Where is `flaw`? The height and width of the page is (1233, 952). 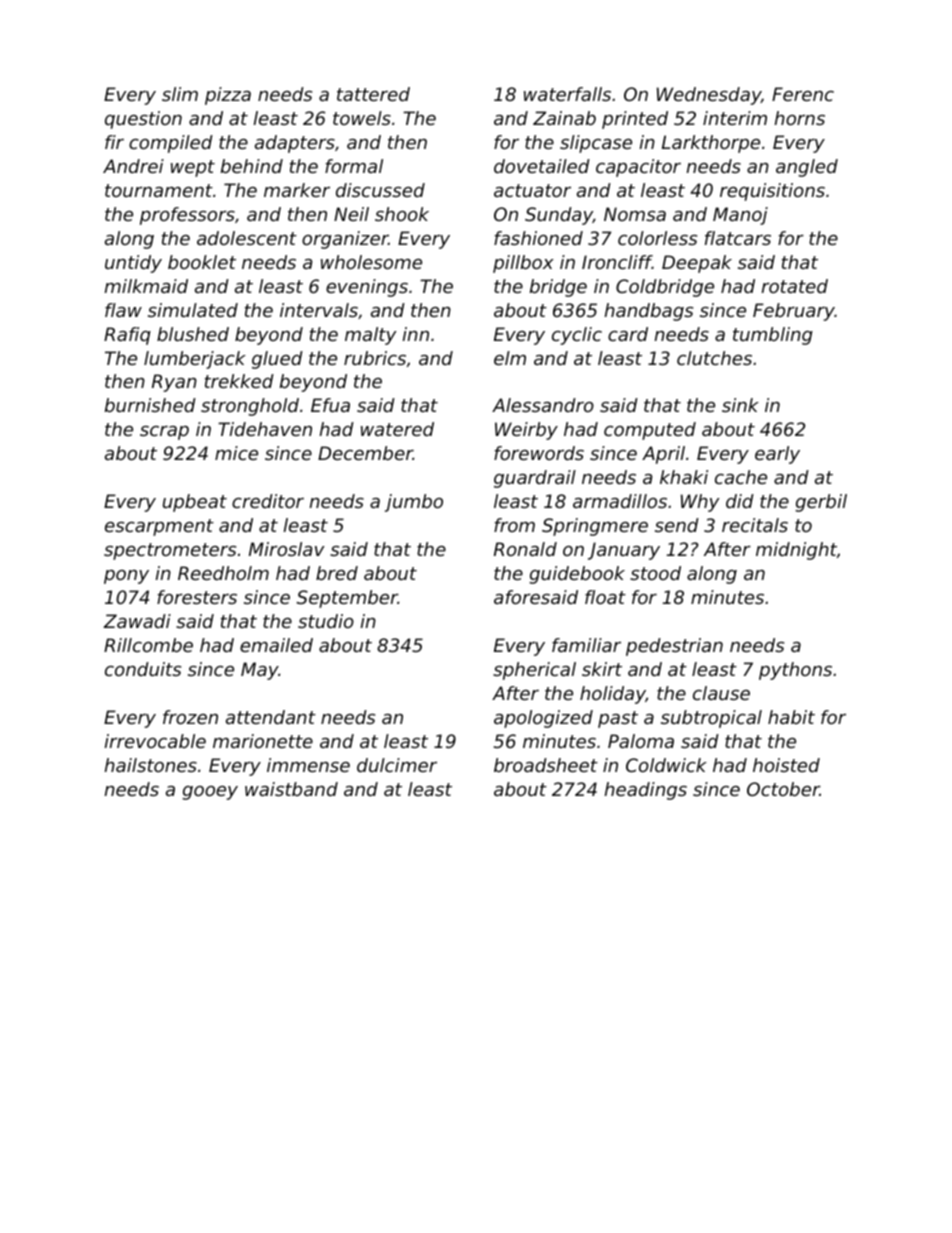
flaw is located at coordinates (123, 310).
